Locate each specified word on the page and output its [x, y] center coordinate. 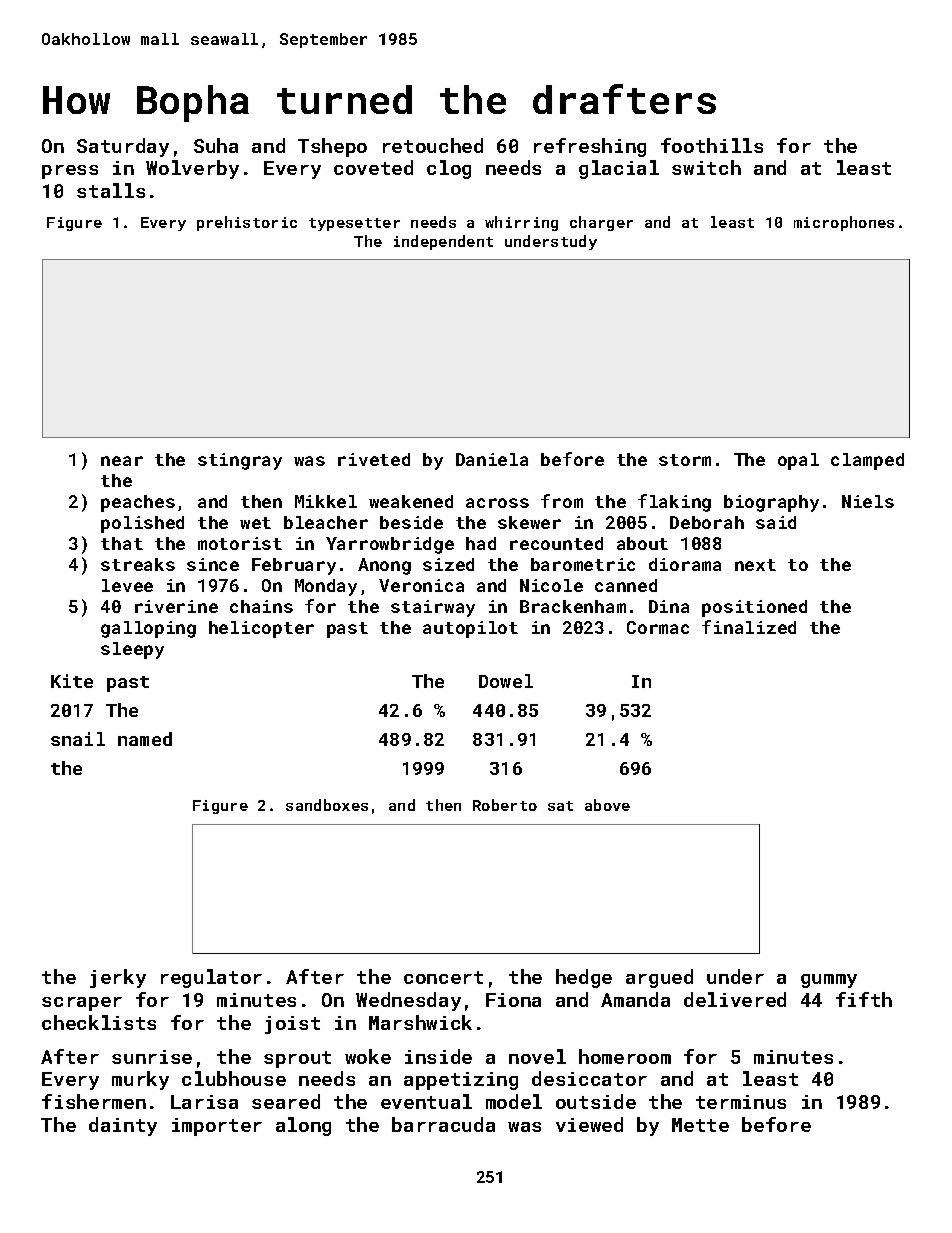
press [70, 172]
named [145, 739]
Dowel [506, 681]
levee [127, 585]
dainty [123, 1126]
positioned [754, 608]
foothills [712, 145]
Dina [669, 606]
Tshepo [332, 147]
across [497, 503]
